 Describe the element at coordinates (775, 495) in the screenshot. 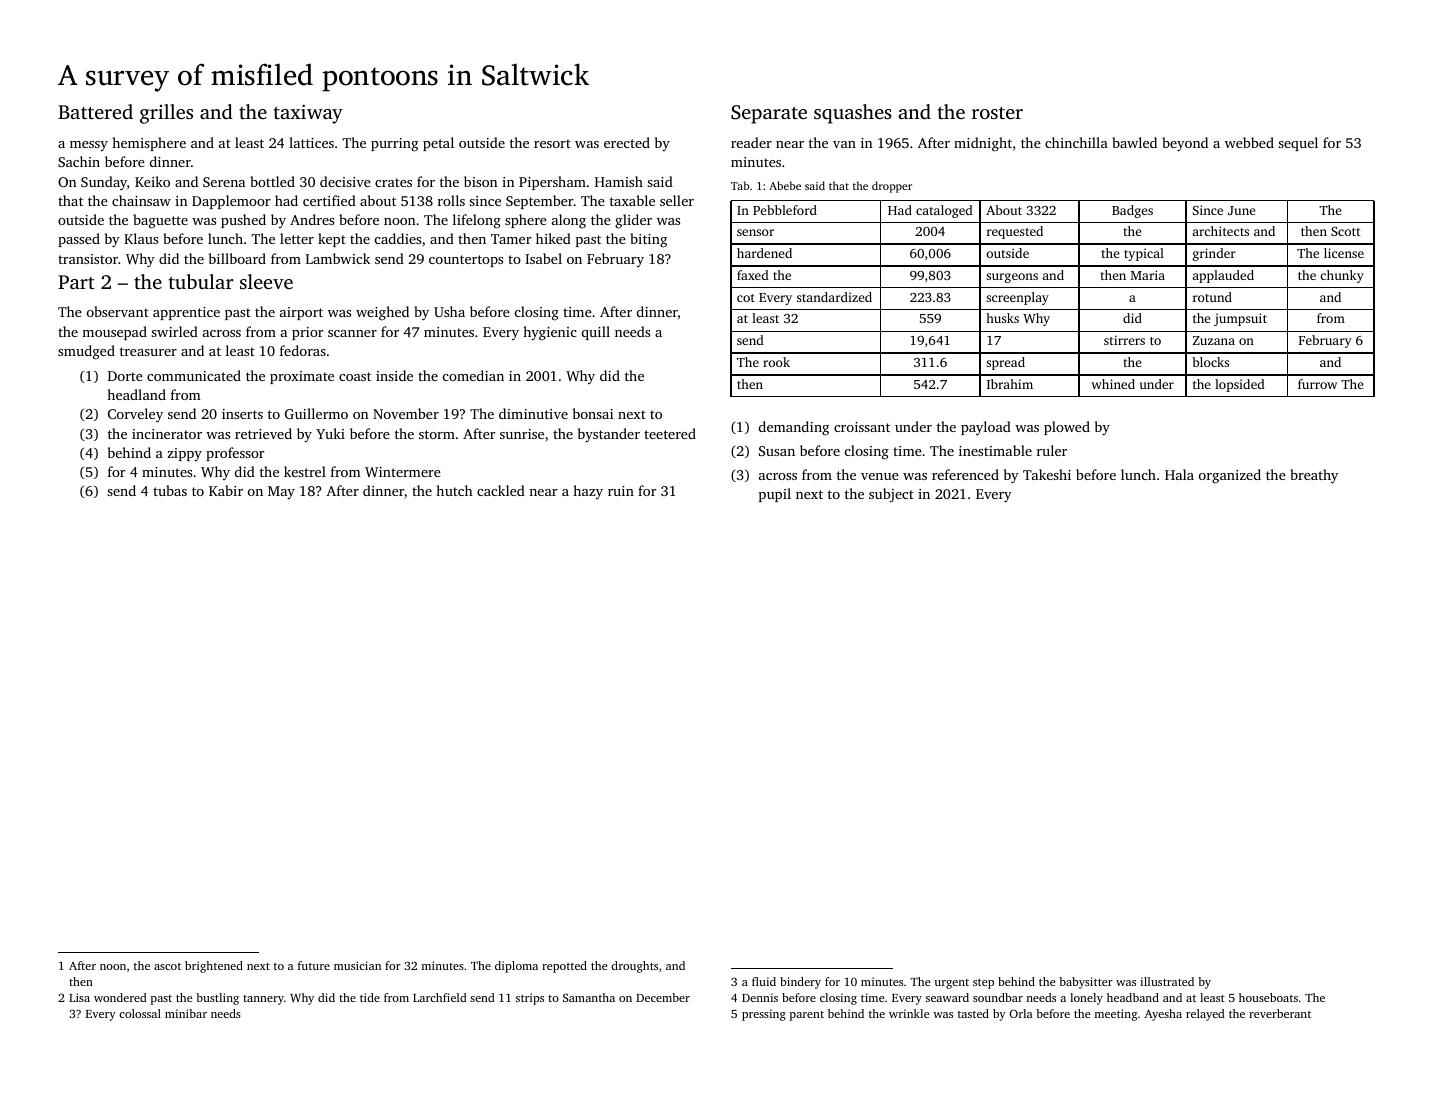

I see `pupil` at that location.
